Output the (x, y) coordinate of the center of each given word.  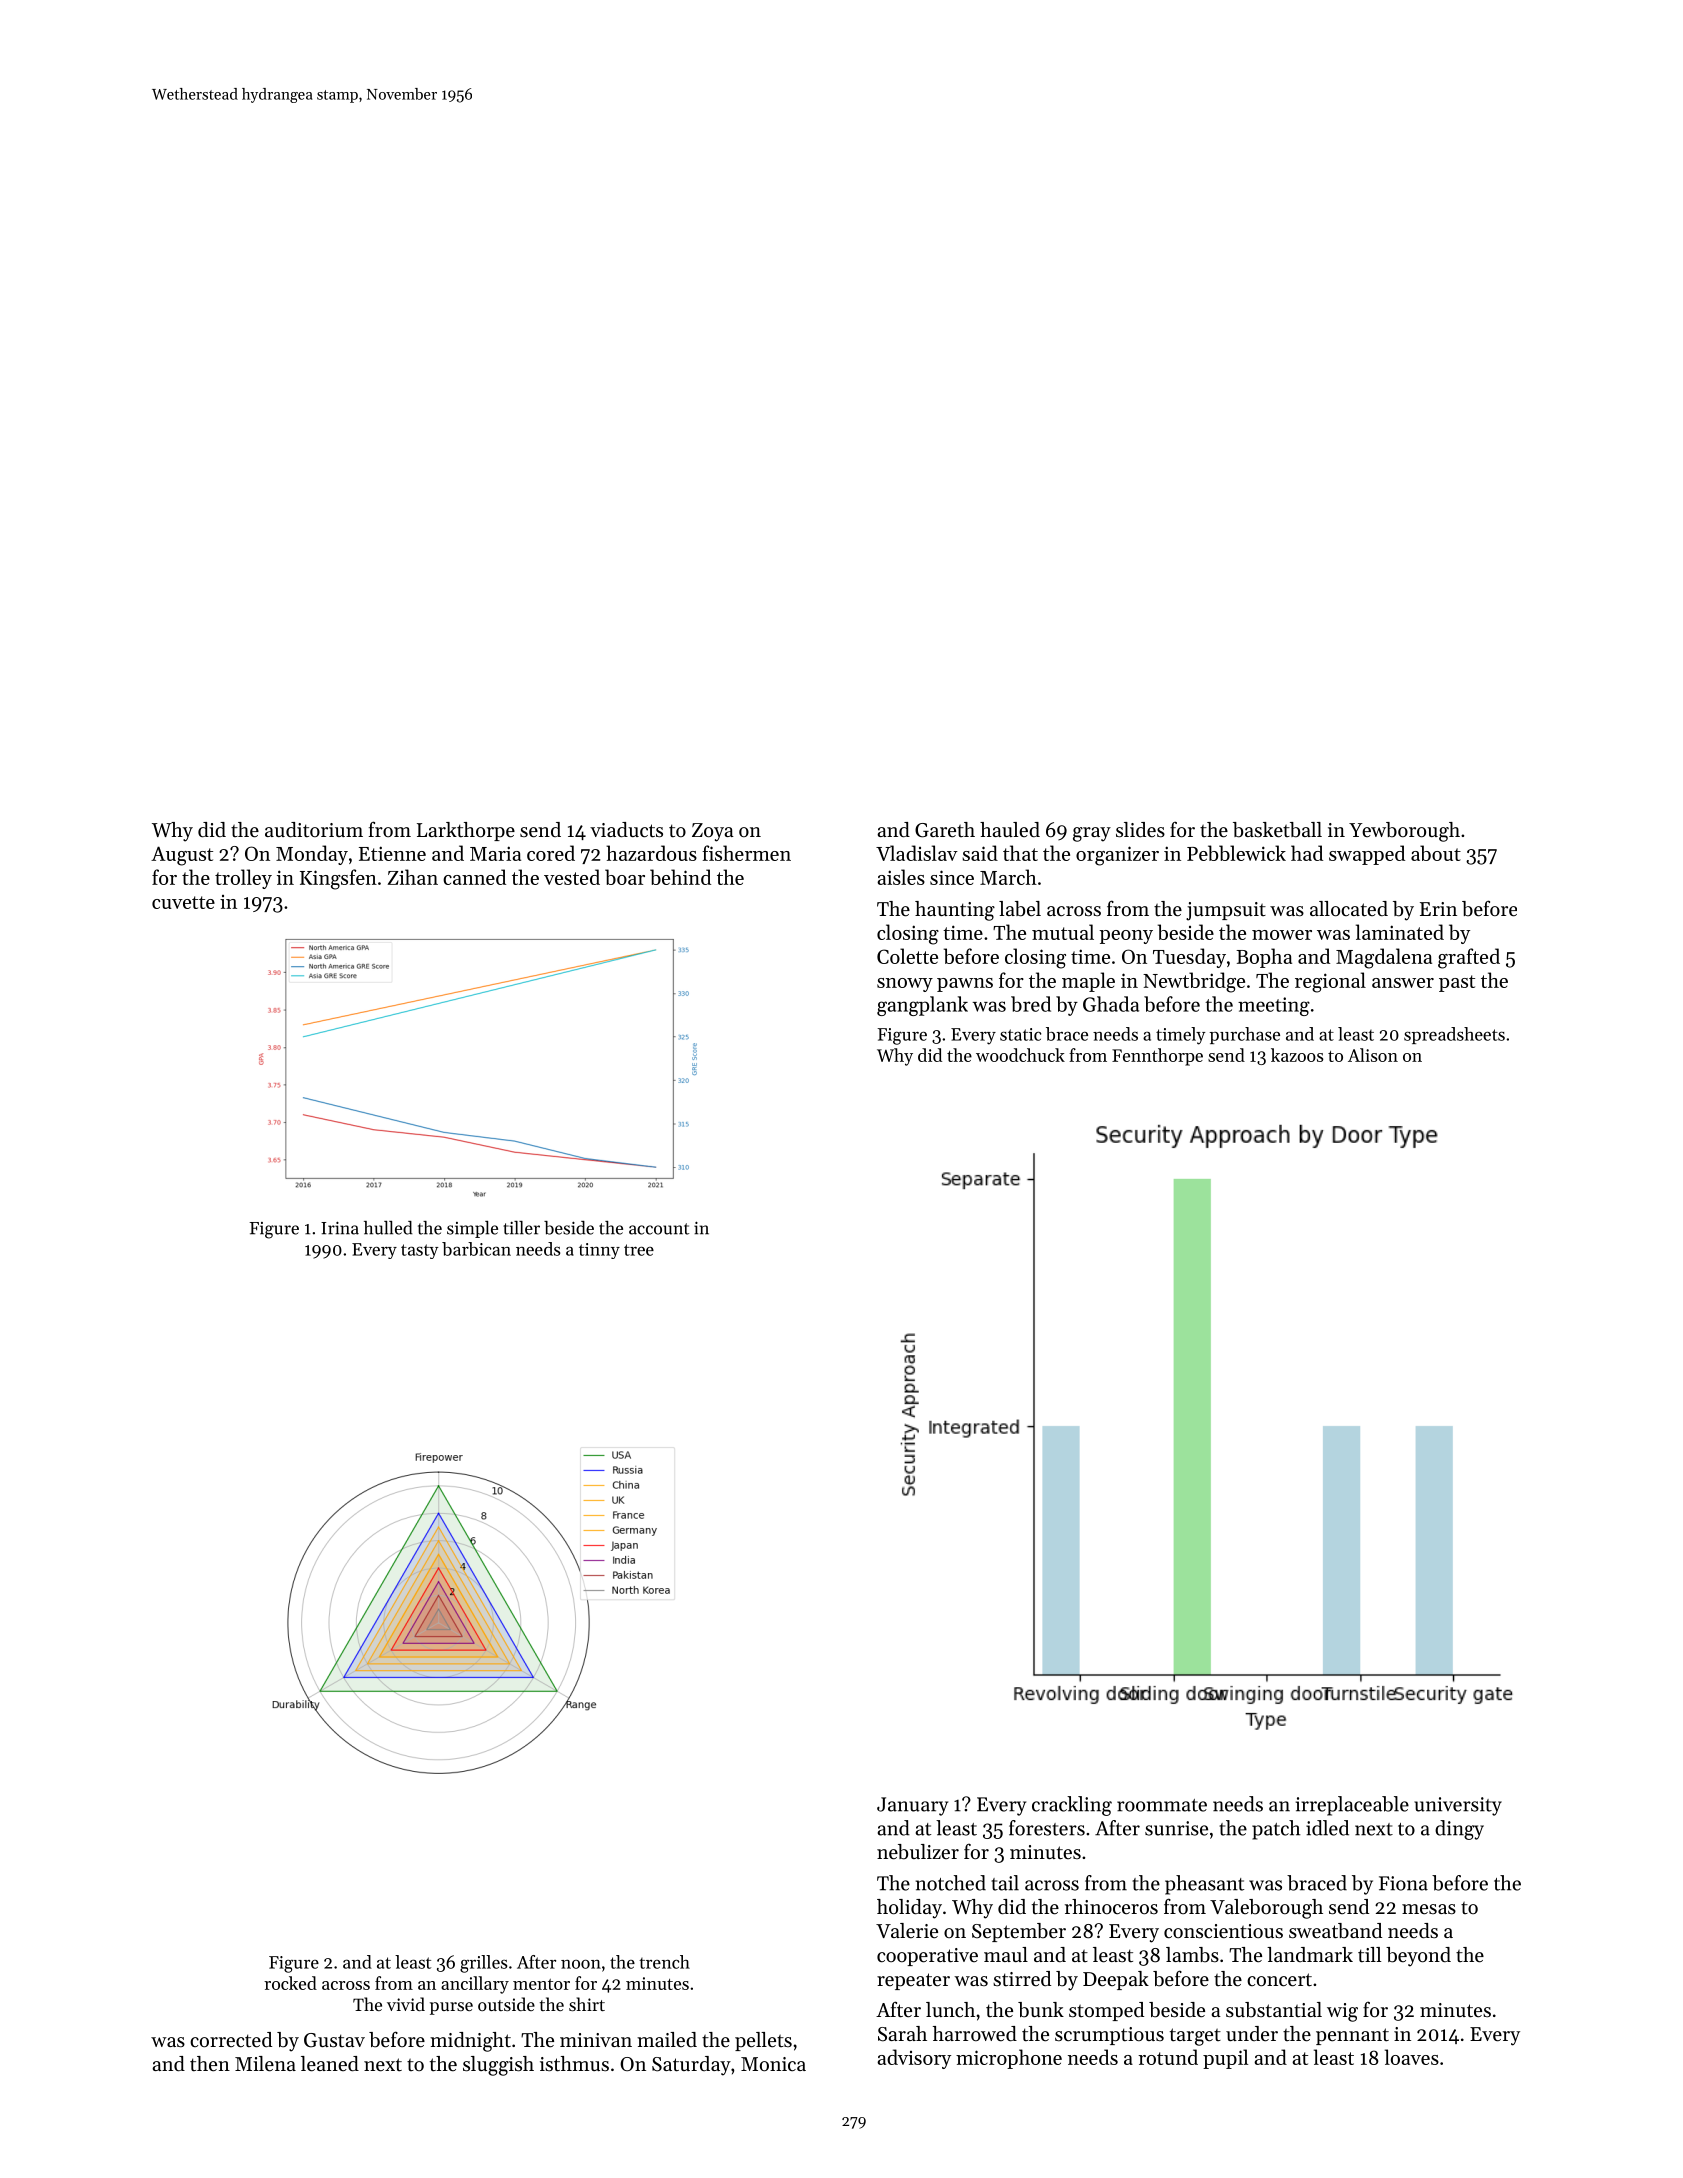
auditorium (314, 829)
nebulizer (918, 1852)
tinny (599, 1251)
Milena (265, 2064)
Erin (1438, 909)
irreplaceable (1352, 1806)
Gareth (945, 830)
